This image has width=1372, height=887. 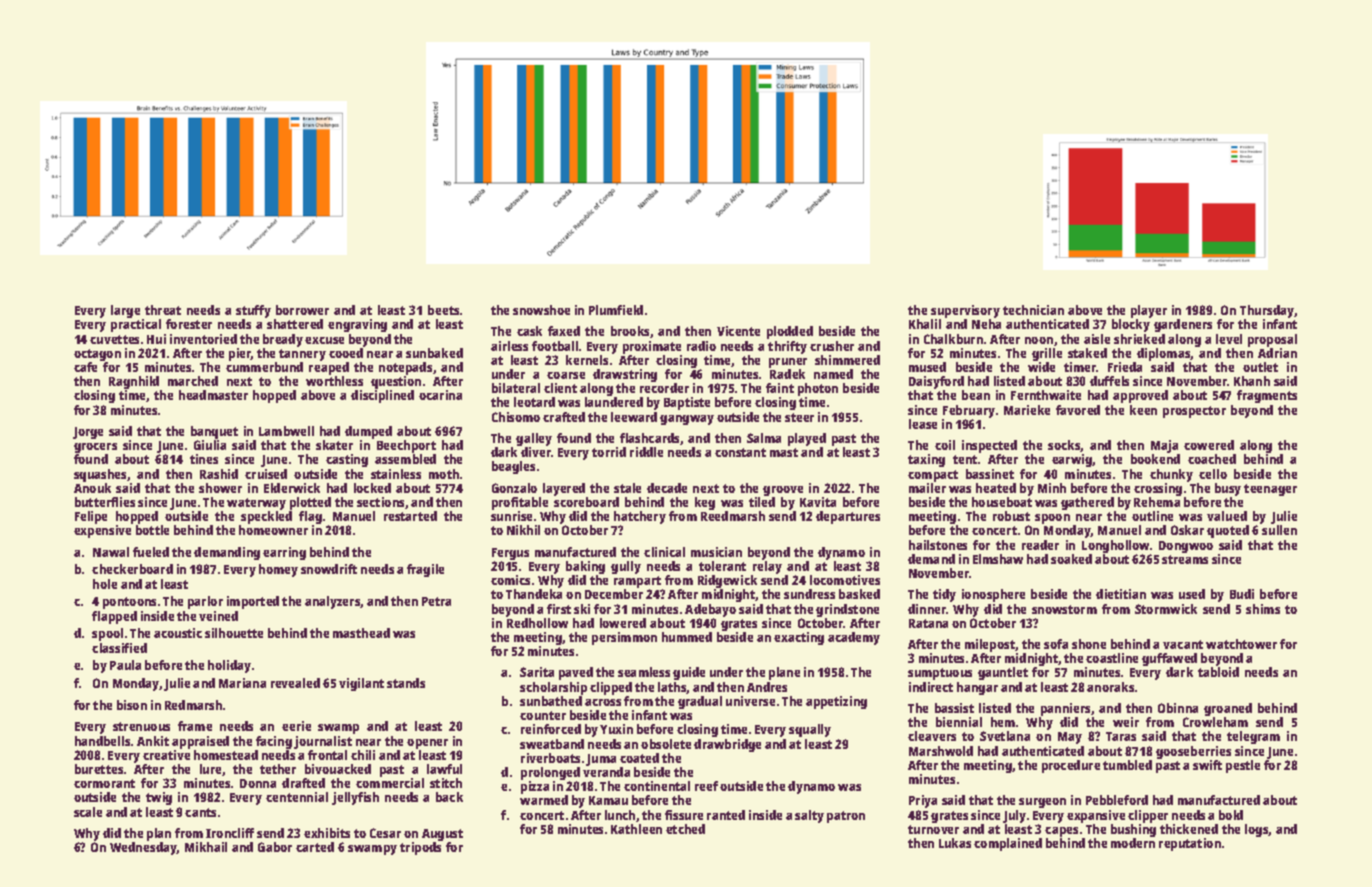 What do you see at coordinates (85, 367) in the image?
I see `cafe` at bounding box center [85, 367].
